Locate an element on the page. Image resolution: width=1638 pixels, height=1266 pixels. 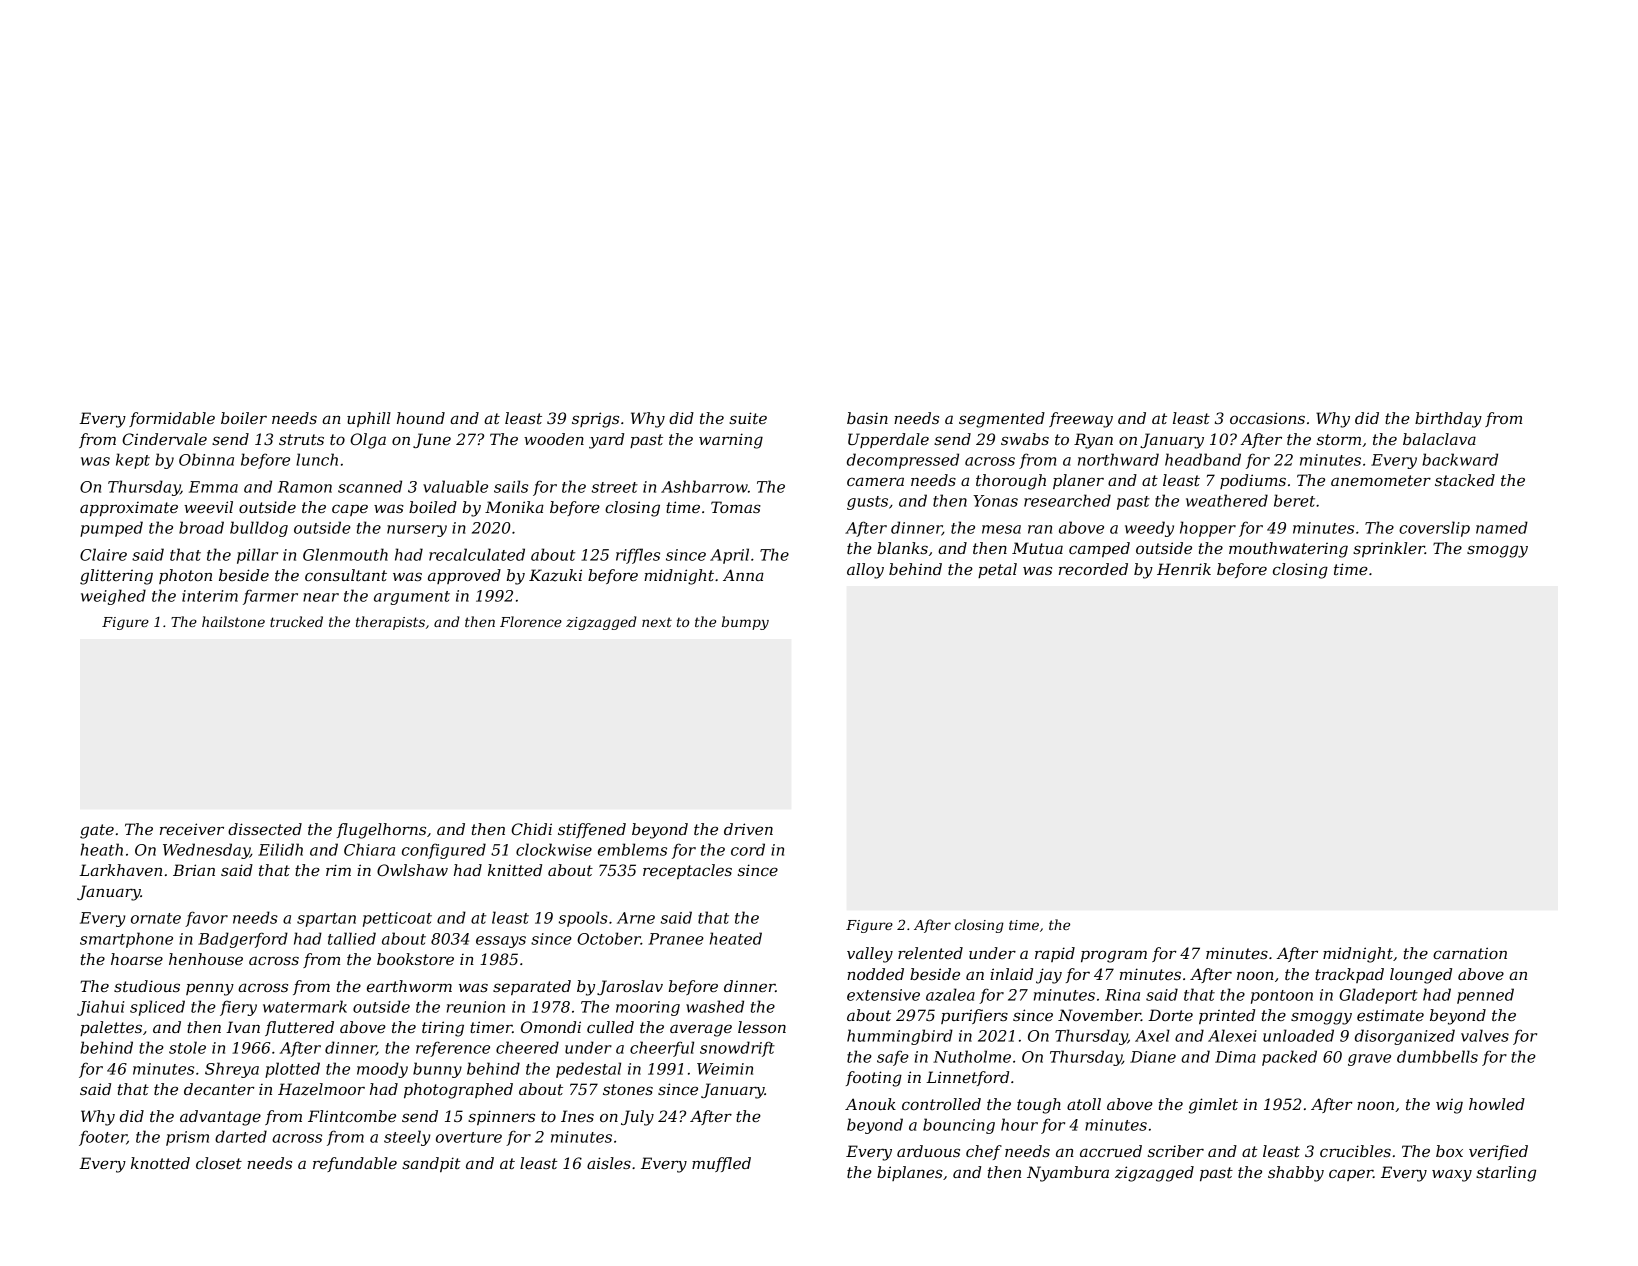
warning is located at coordinates (731, 441).
